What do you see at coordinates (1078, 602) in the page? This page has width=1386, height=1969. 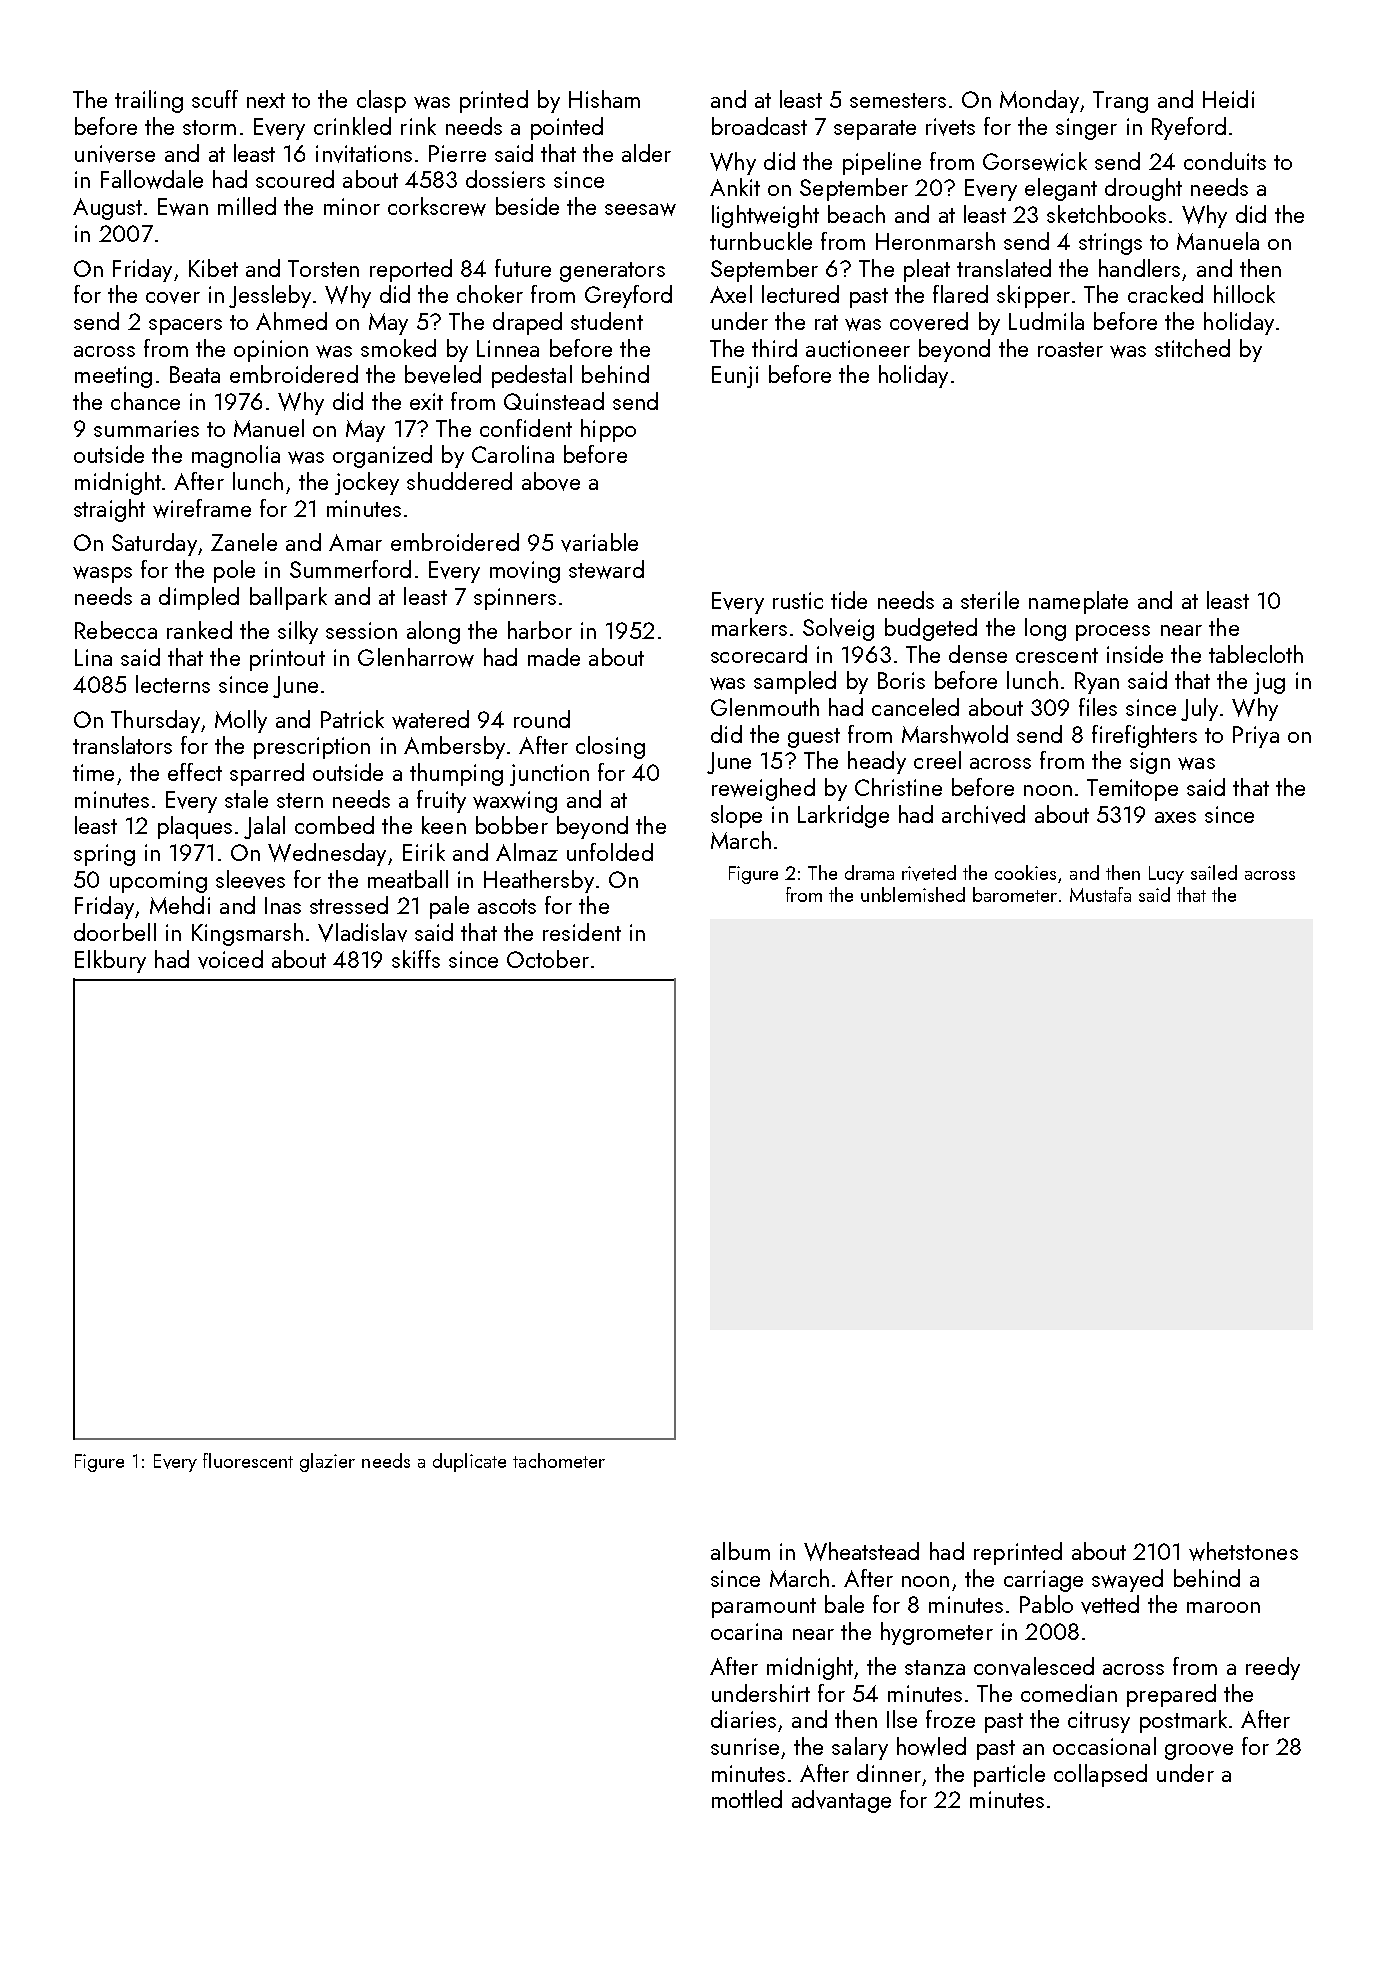 I see `nameplate` at bounding box center [1078, 602].
